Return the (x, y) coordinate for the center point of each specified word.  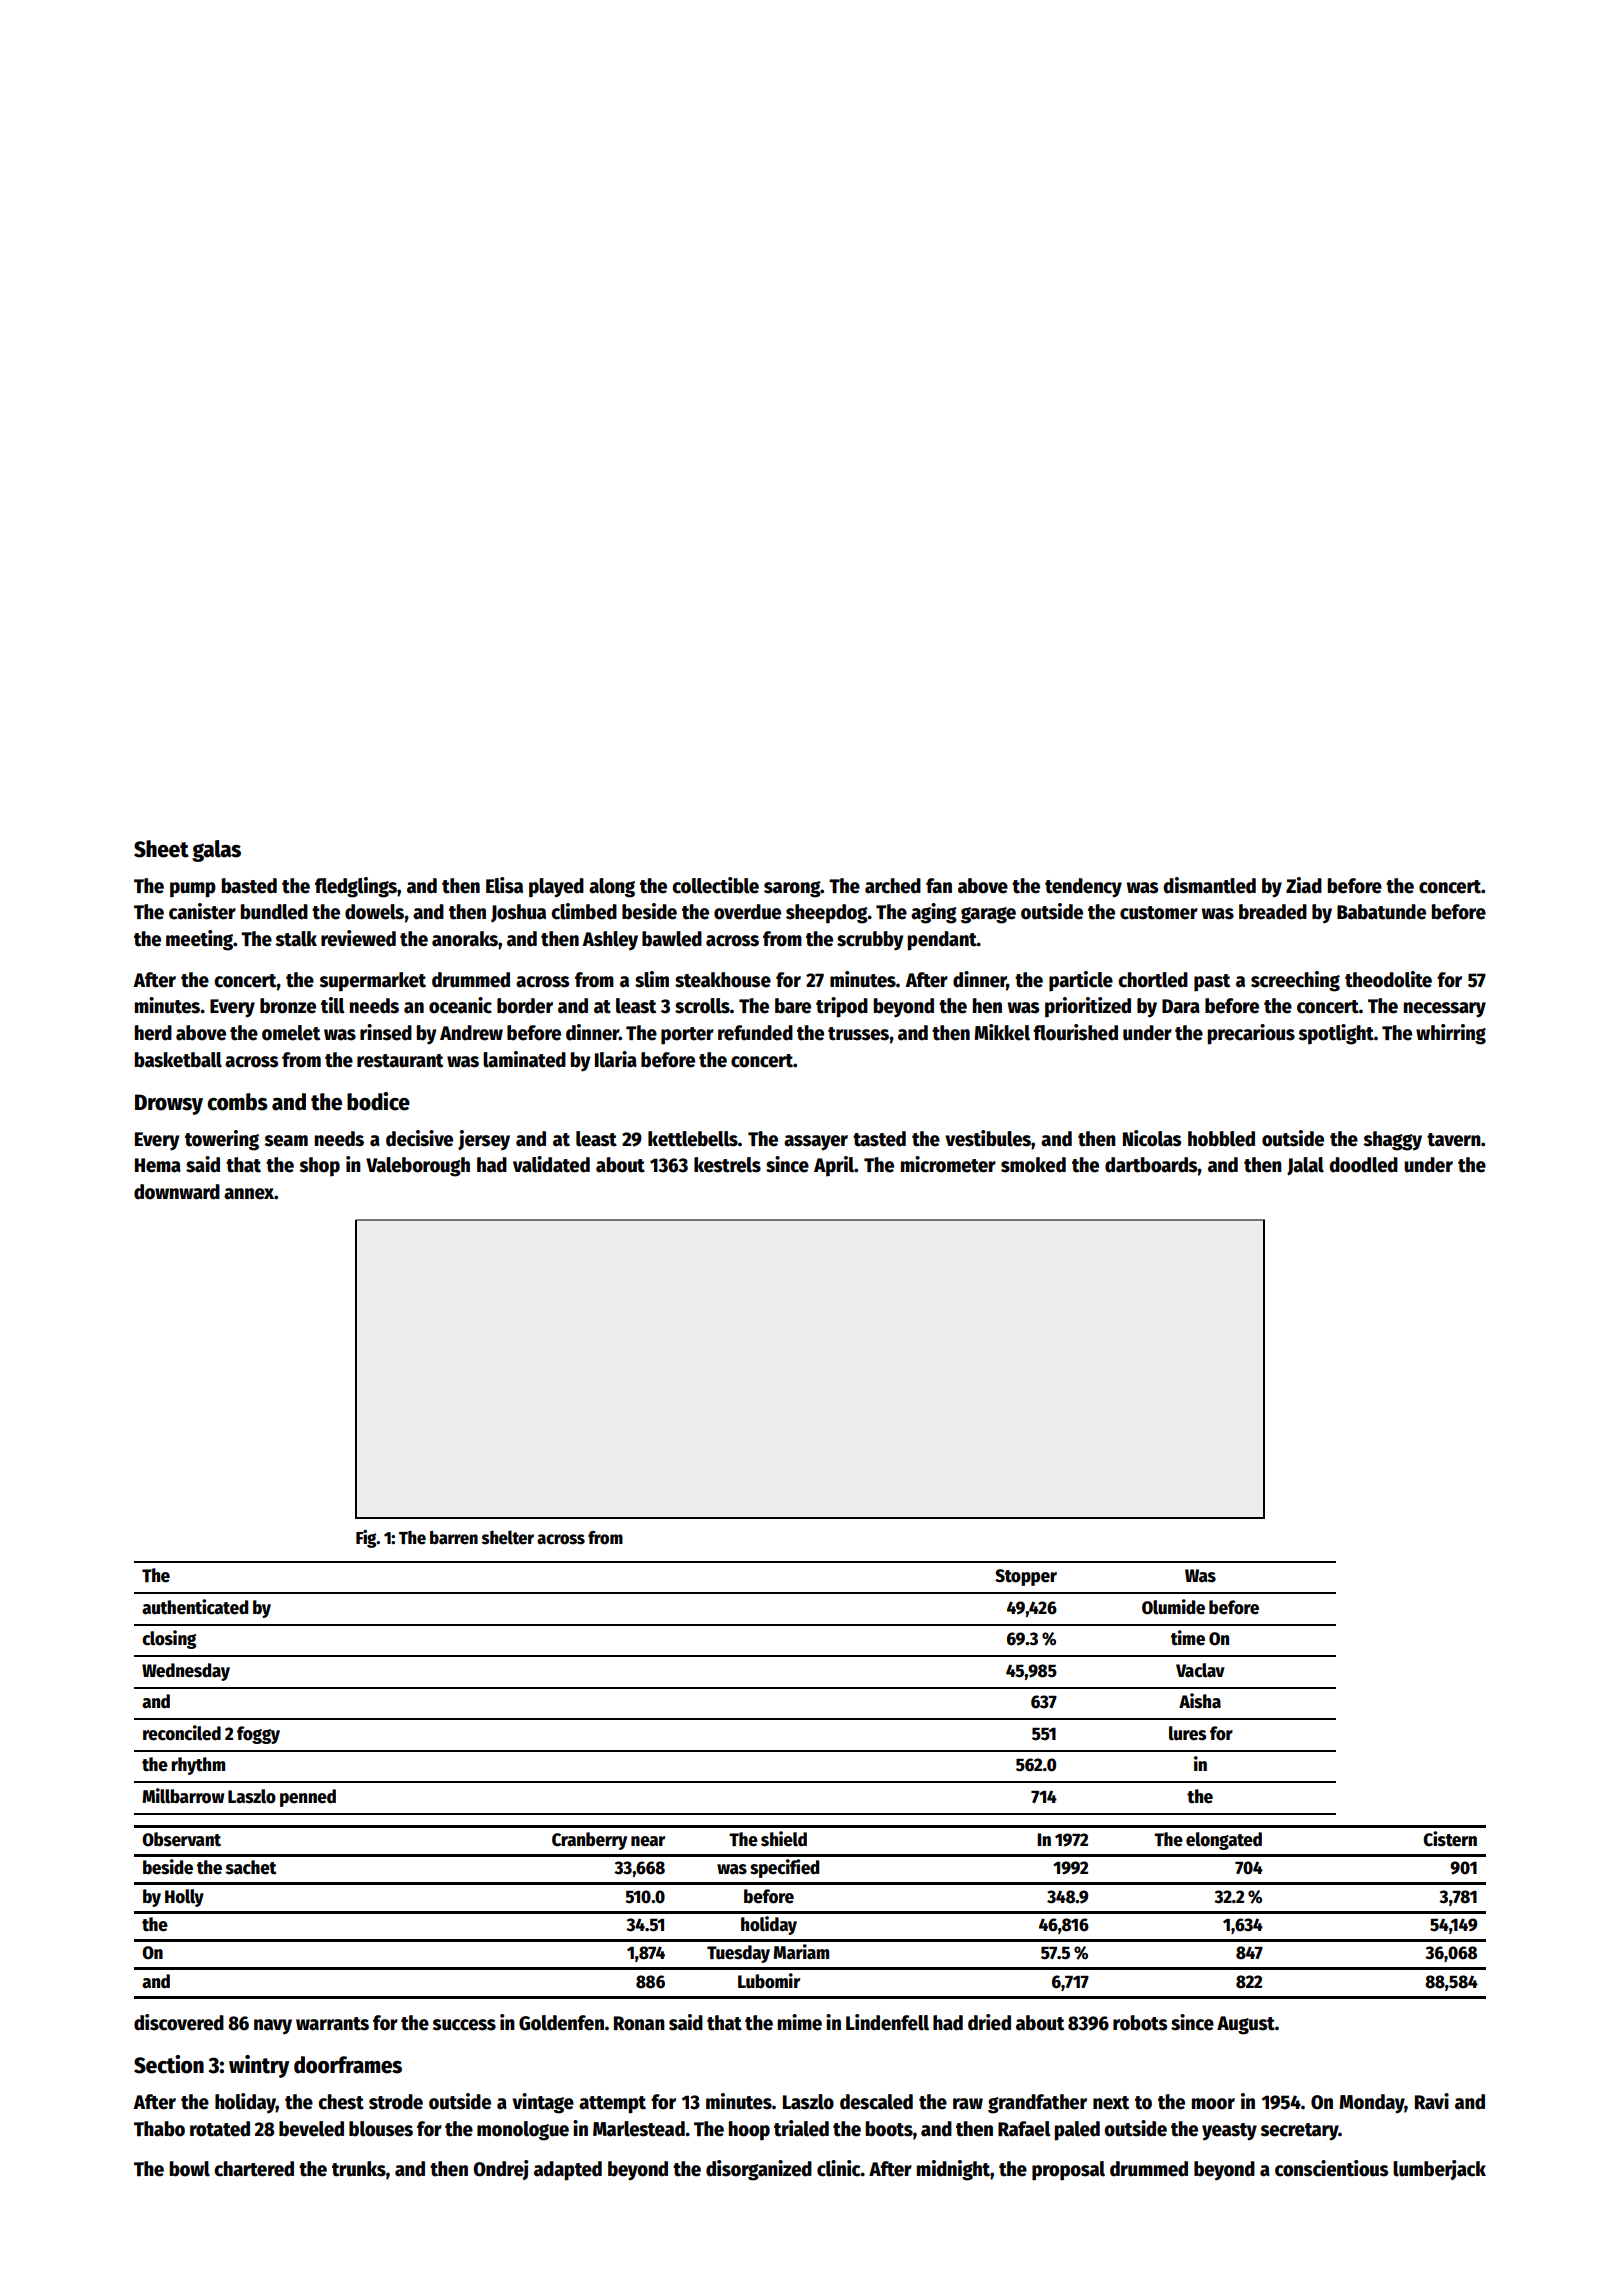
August (1246, 2025)
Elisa (504, 885)
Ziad (1304, 885)
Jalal (1305, 1166)
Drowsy (169, 1104)
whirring (1451, 1034)
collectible (715, 885)
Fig (366, 1539)
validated (551, 1164)
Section (169, 2064)
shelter (508, 1537)
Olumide (1173, 1607)
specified (784, 1868)
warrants (332, 2024)
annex (249, 1194)
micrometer (948, 1164)
